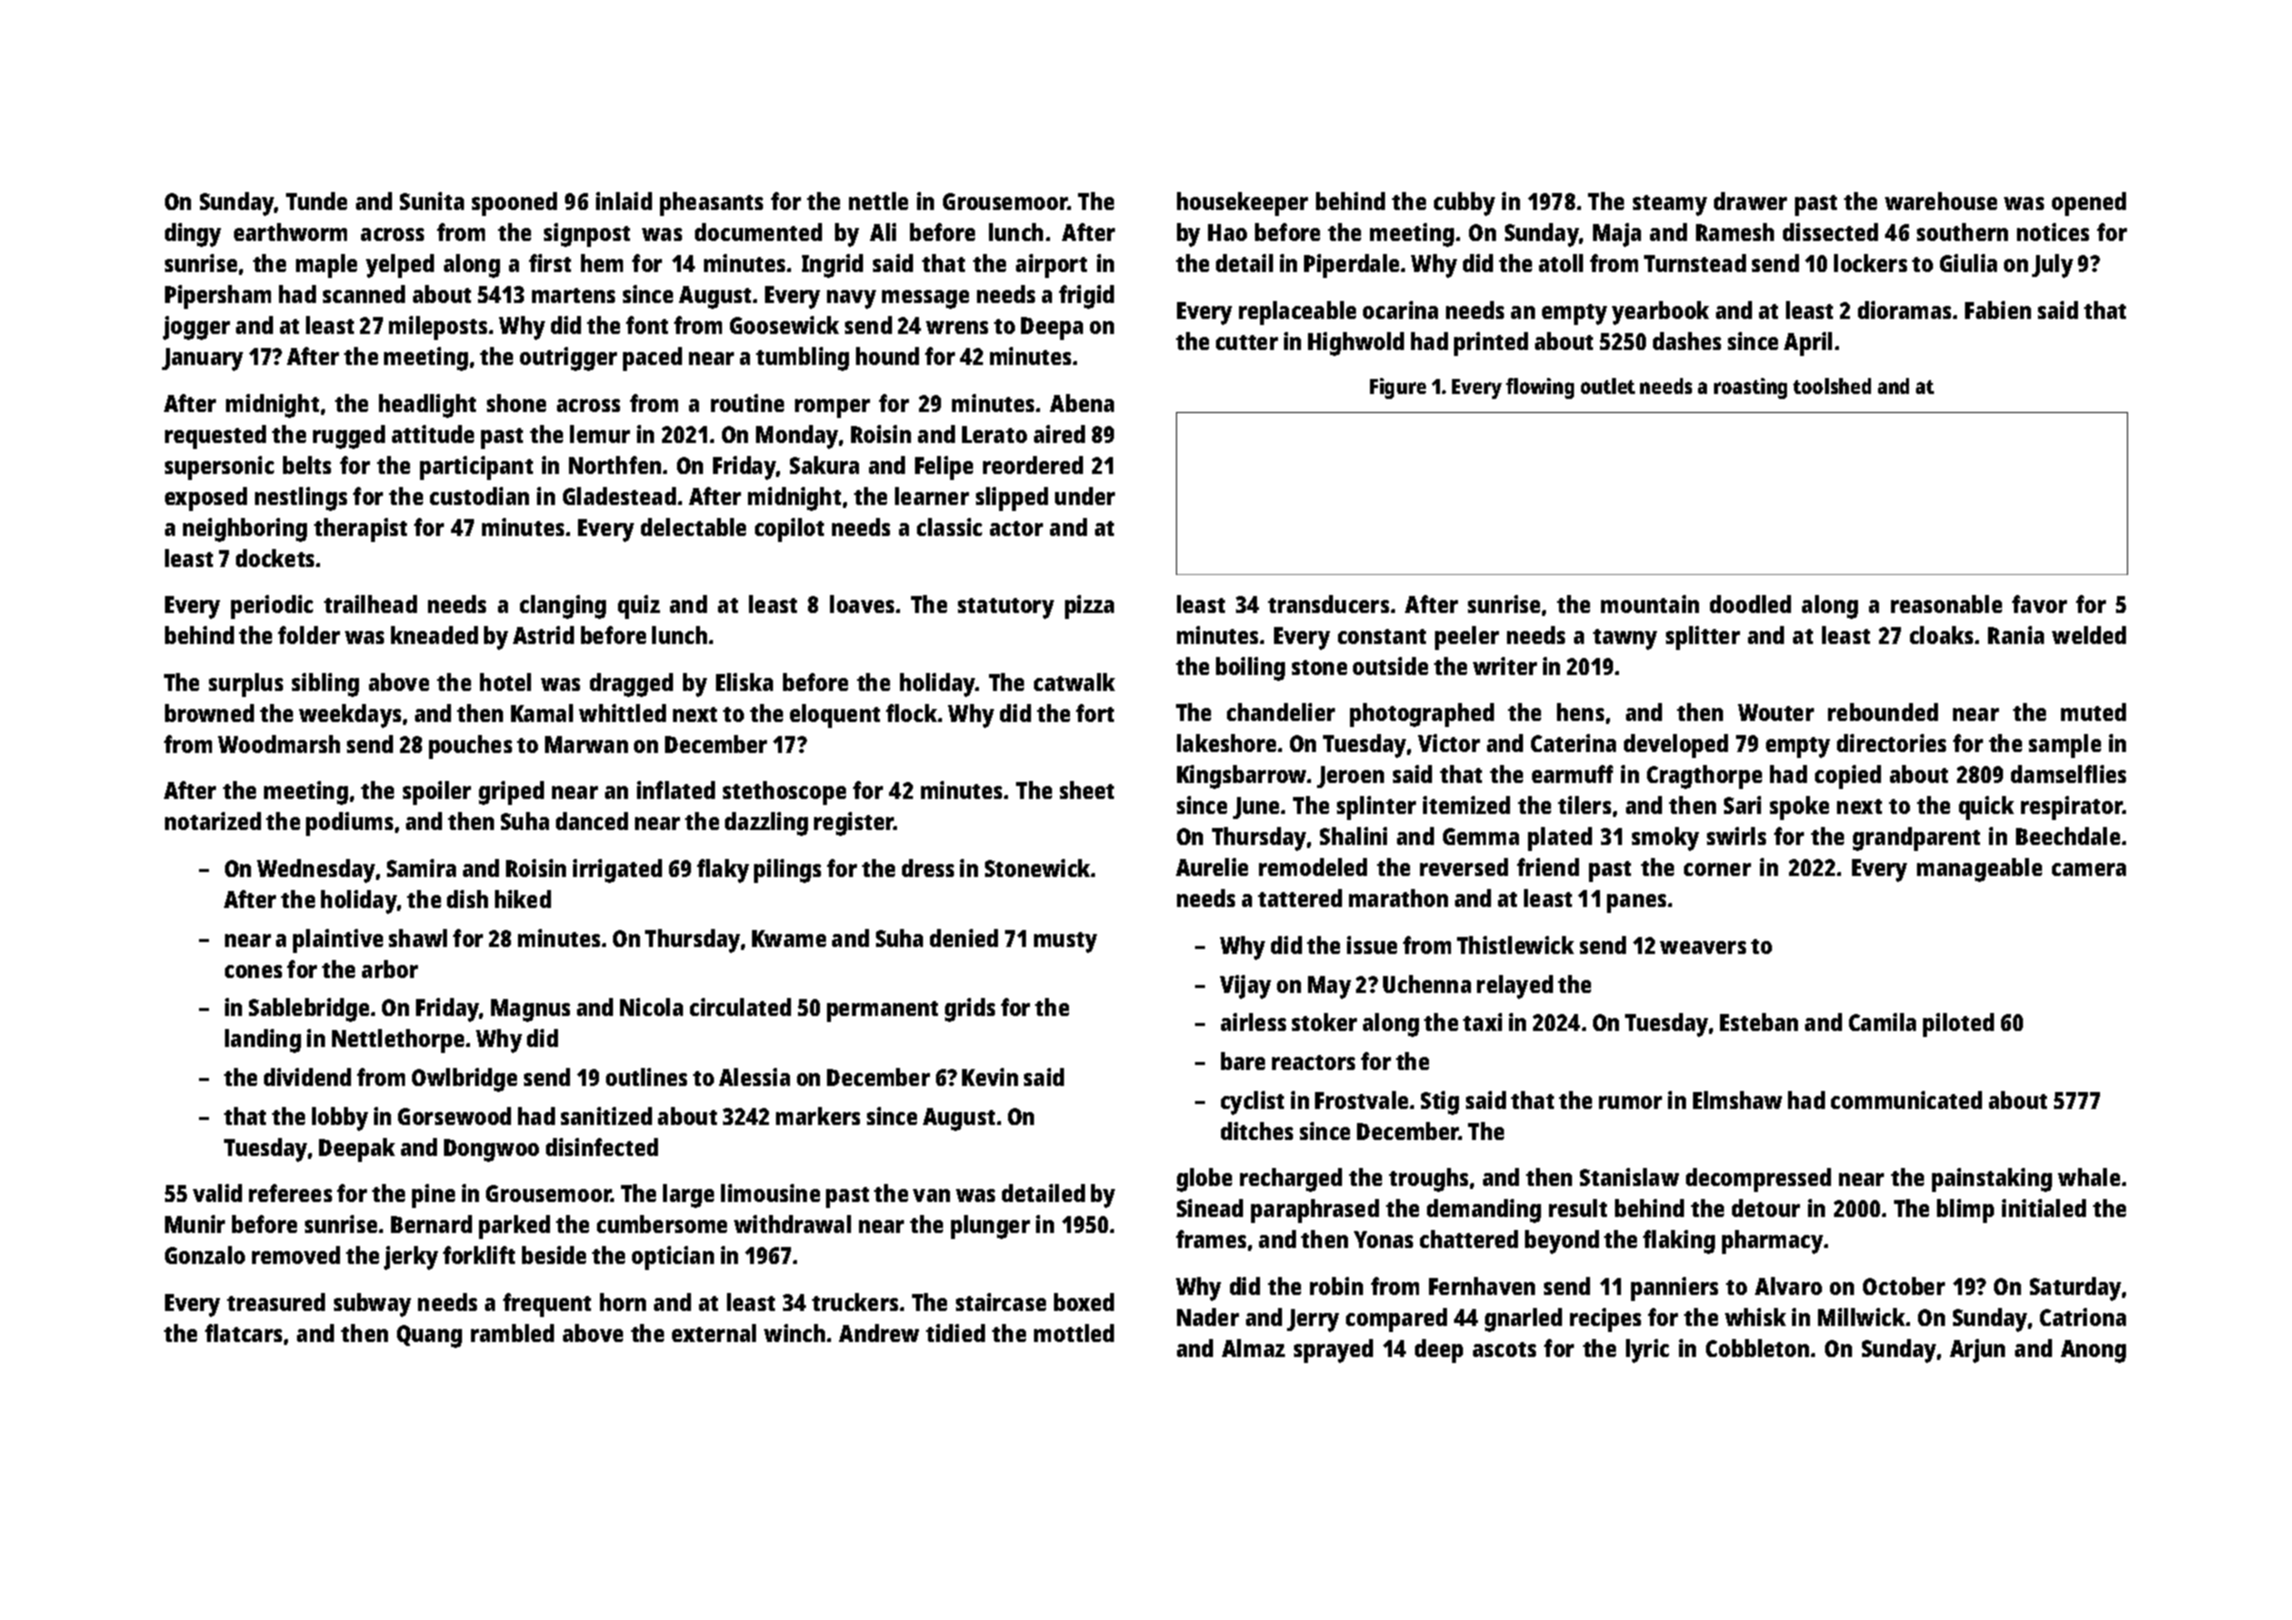 The height and width of the screenshot is (1620, 2292). I want to click on Pipersham, so click(218, 297).
